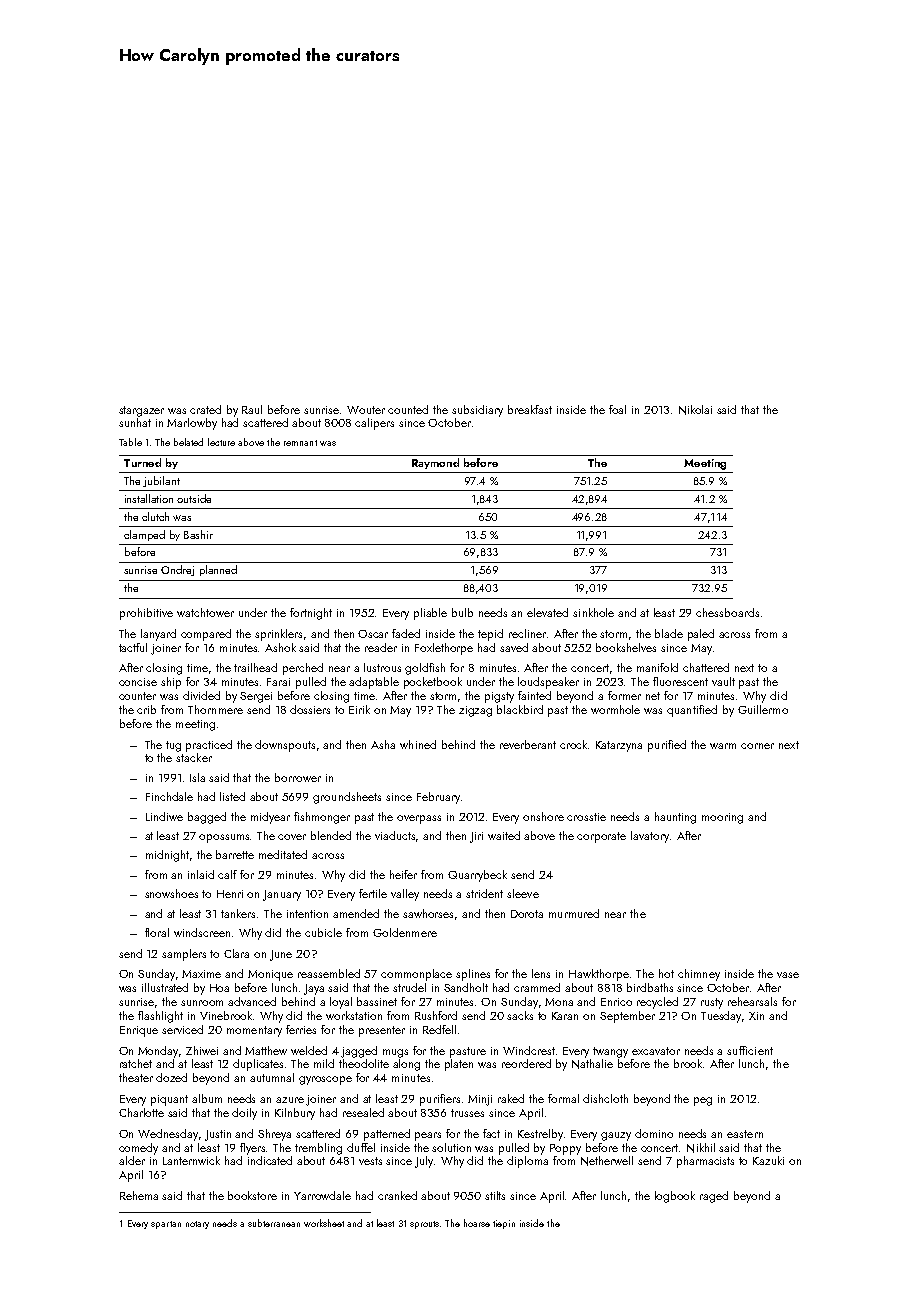 This screenshot has width=924, height=1308. Describe the element at coordinates (166, 1225) in the screenshot. I see `spartan` at that location.
